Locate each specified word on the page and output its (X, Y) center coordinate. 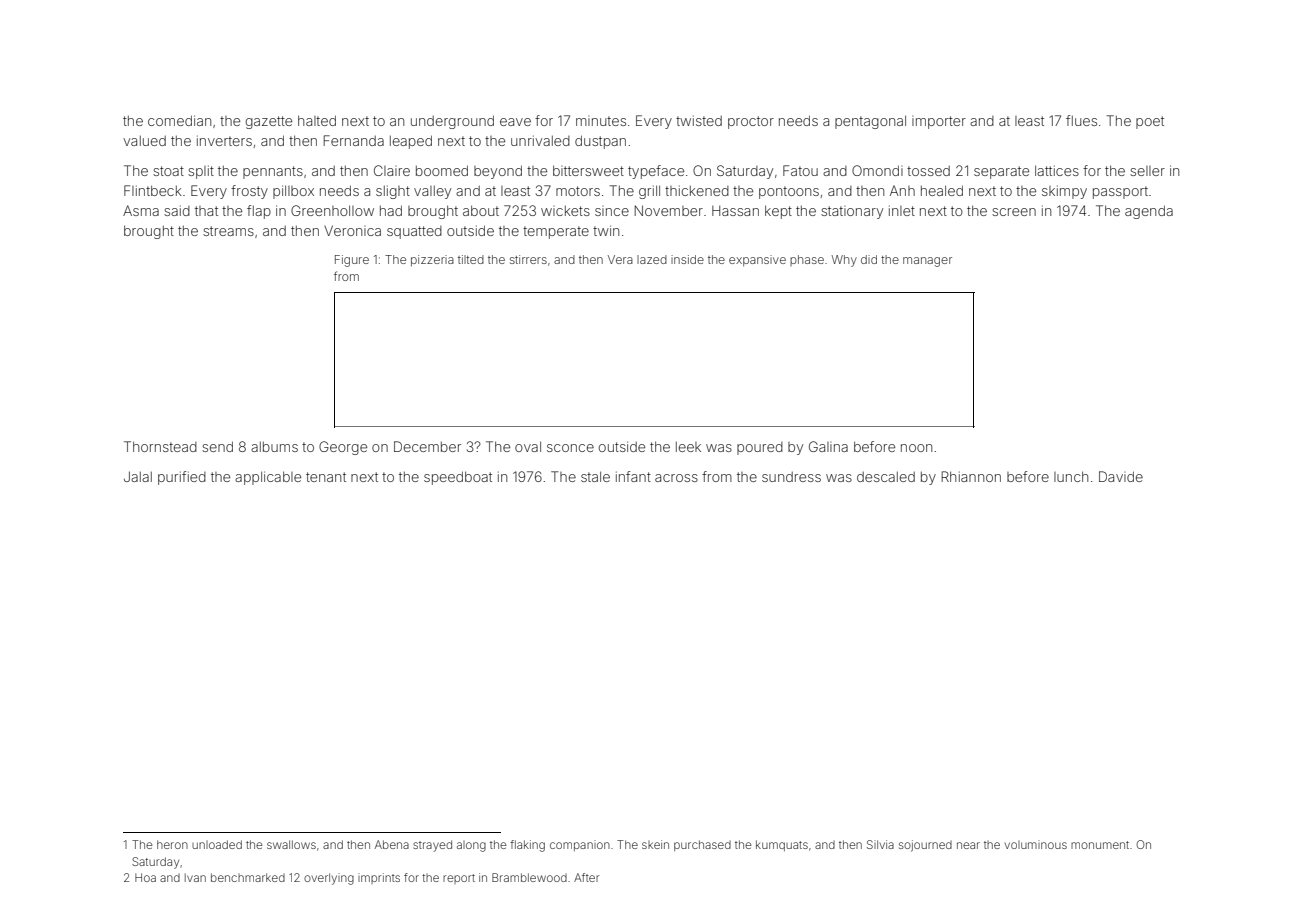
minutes (601, 121)
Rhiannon (971, 476)
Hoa (145, 877)
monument (1100, 845)
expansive (757, 260)
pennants (273, 172)
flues (1081, 120)
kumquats (782, 845)
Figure (352, 261)
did (869, 259)
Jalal (138, 476)
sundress (791, 477)
